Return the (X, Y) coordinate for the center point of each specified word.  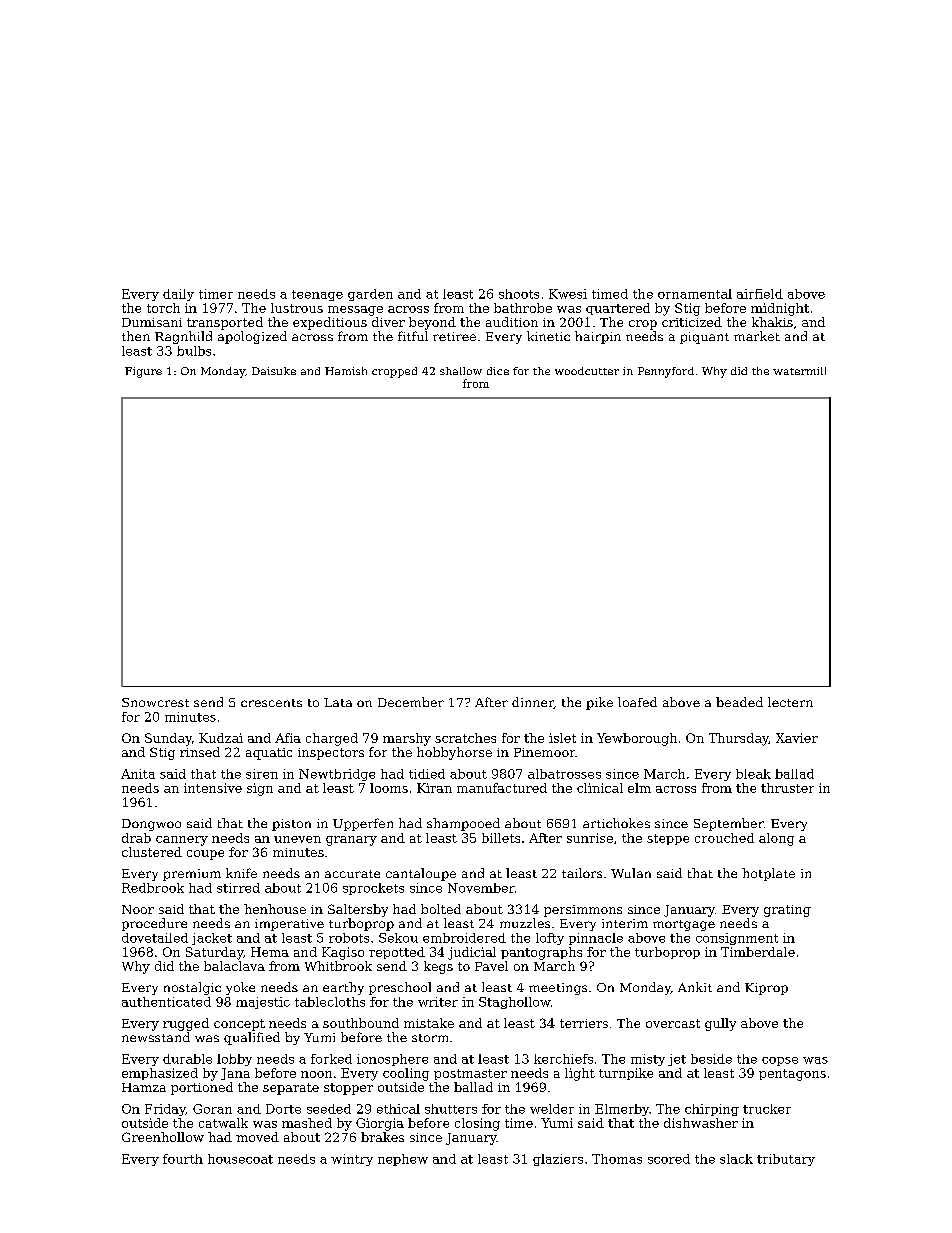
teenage (317, 295)
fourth (183, 1159)
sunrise (590, 838)
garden (370, 295)
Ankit (695, 987)
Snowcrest (155, 702)
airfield (760, 294)
